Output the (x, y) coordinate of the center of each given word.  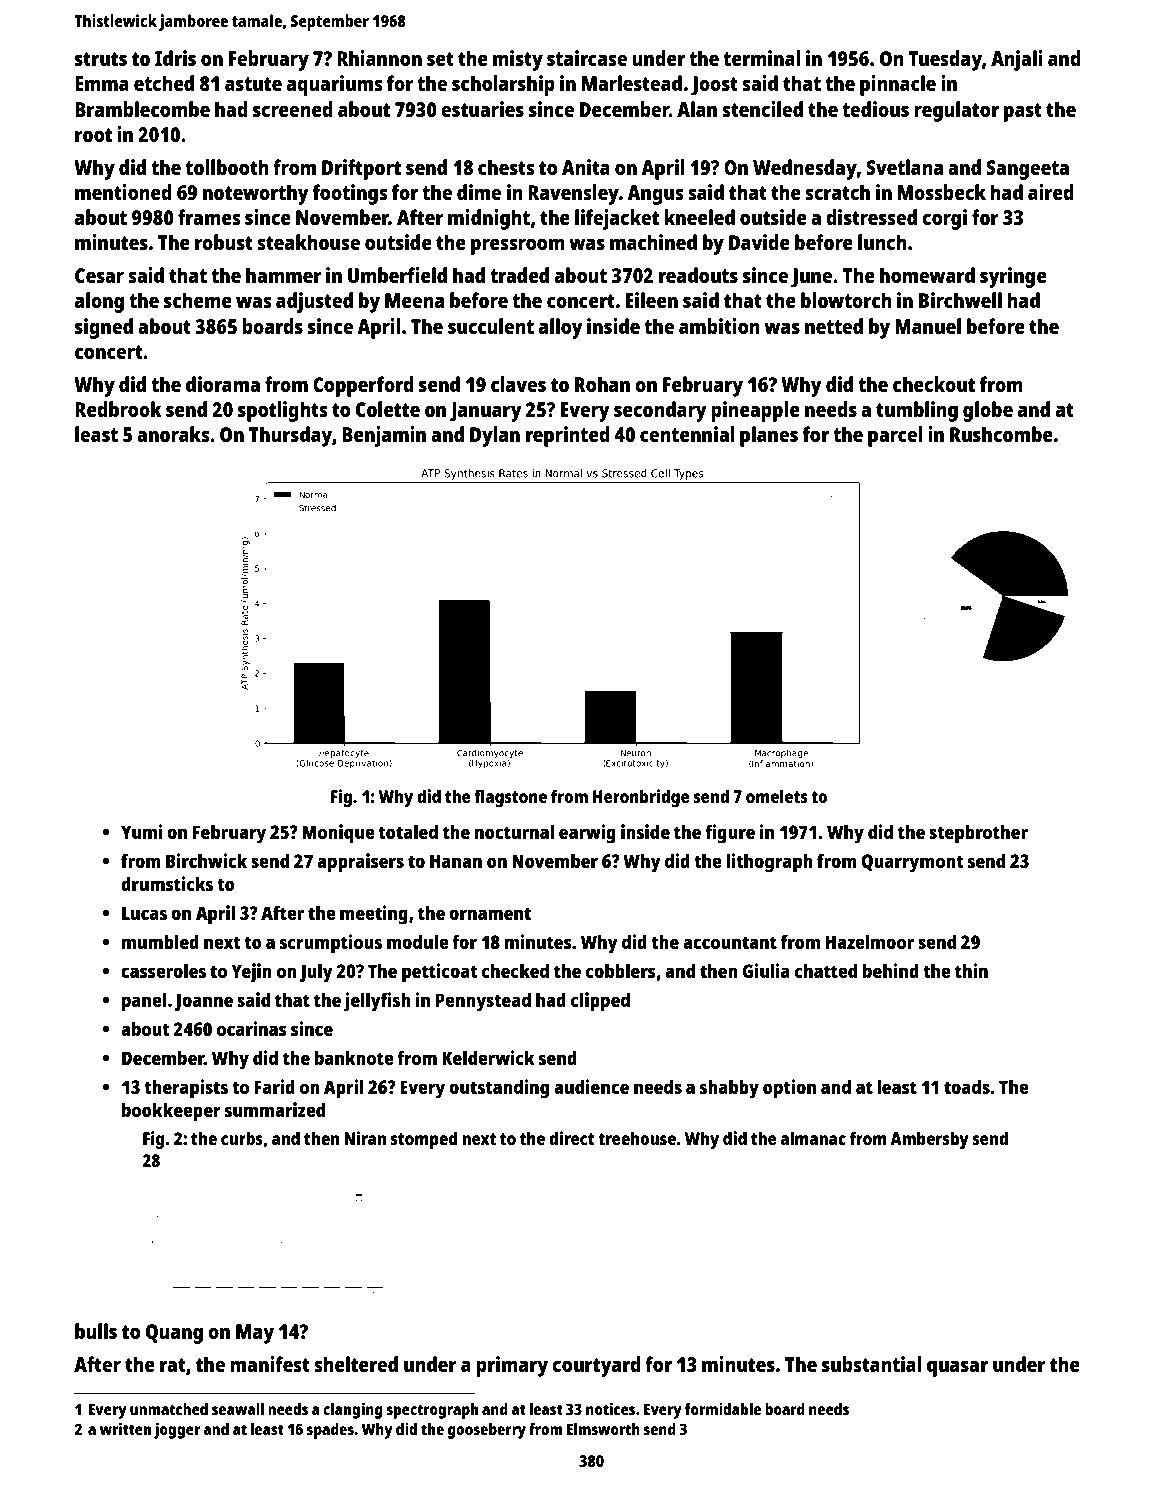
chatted (826, 970)
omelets (777, 796)
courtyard (596, 1366)
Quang (174, 1334)
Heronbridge (641, 798)
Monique (338, 834)
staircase (587, 58)
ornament (490, 913)
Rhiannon (379, 58)
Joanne (203, 1002)
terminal (762, 58)
